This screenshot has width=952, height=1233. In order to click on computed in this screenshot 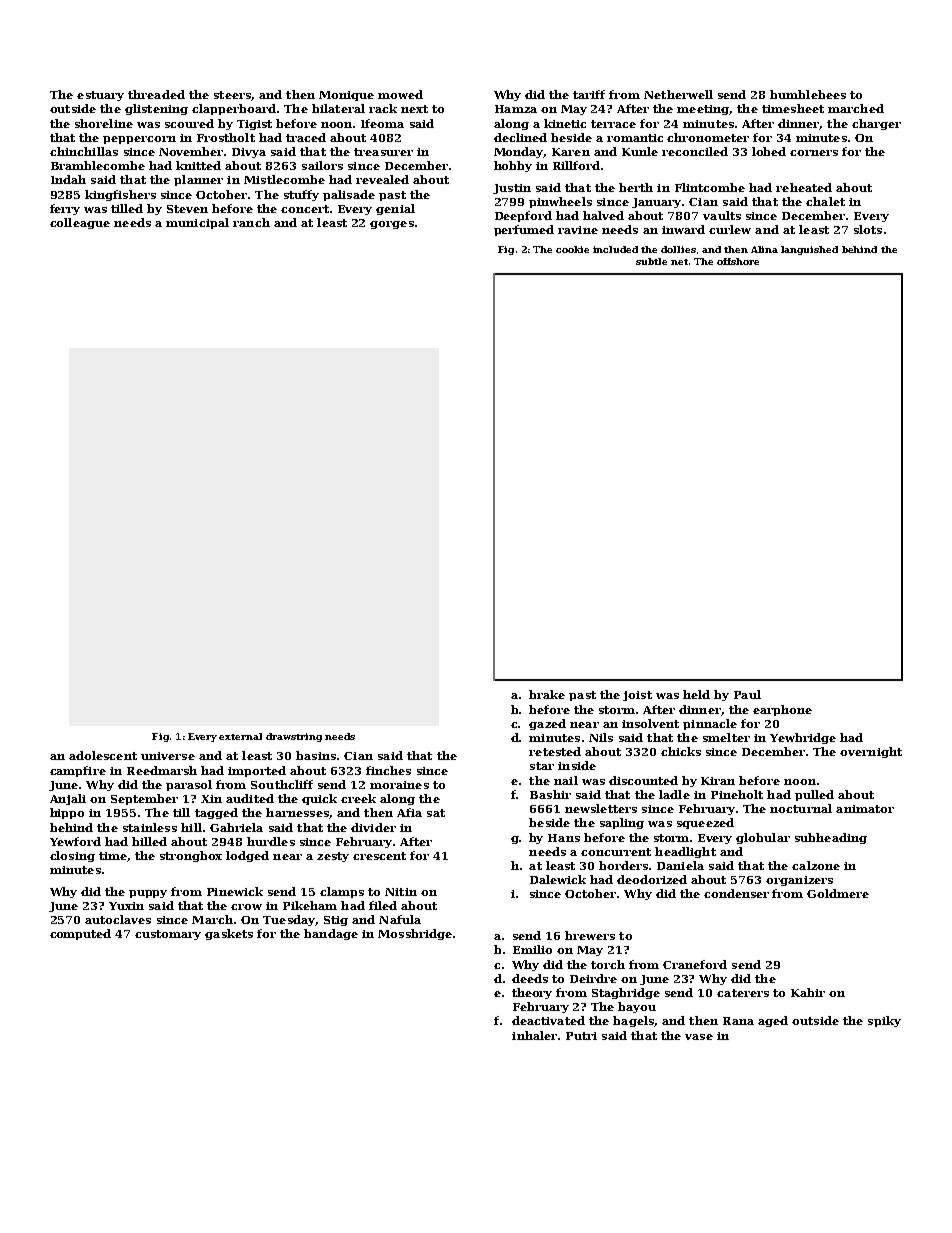, I will do `click(80, 934)`.
